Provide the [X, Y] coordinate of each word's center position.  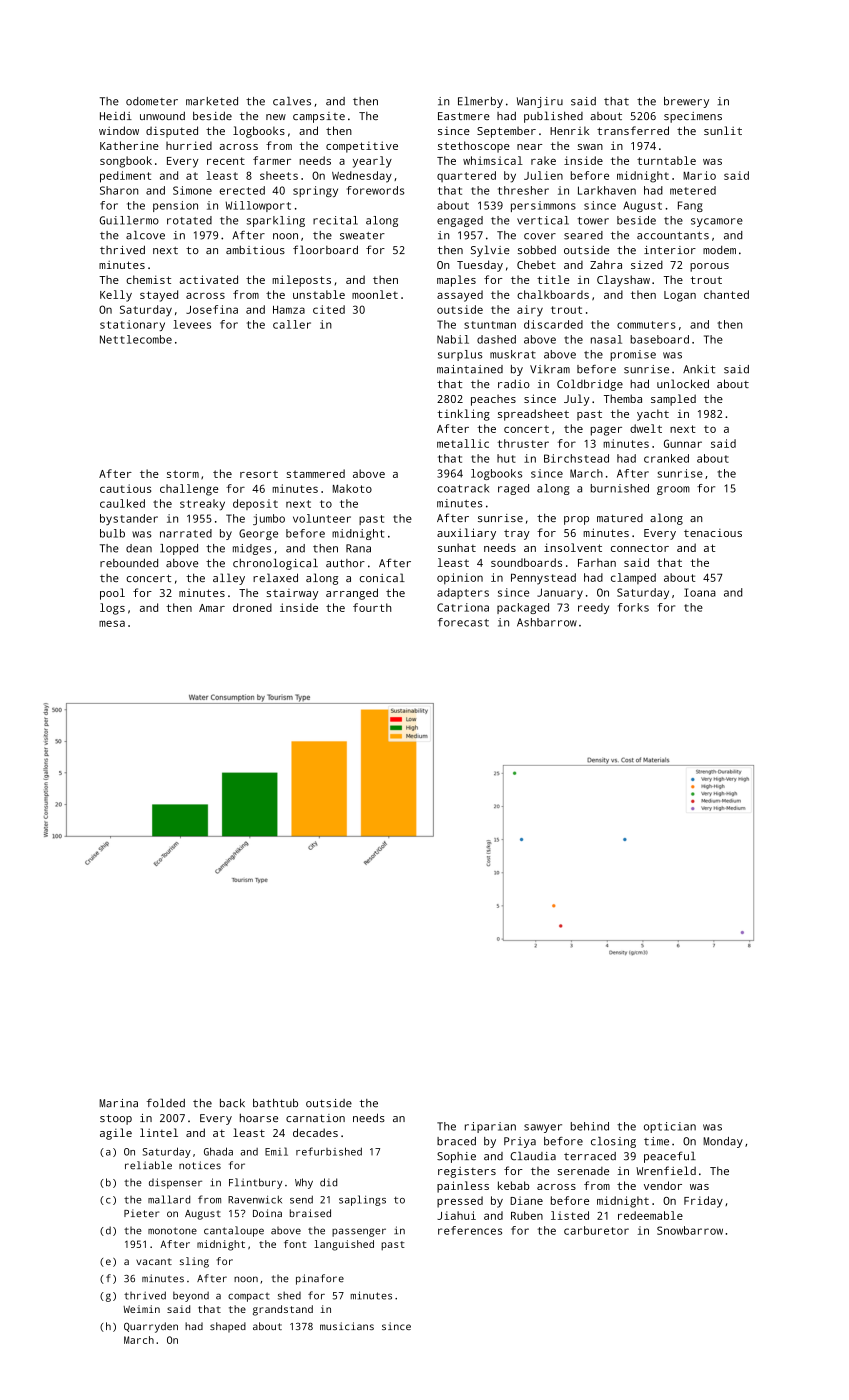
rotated [189, 220]
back [232, 1103]
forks [633, 607]
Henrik [569, 130]
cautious [125, 488]
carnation [315, 1118]
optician [670, 1127]
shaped [228, 1327]
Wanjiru [540, 102]
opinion [460, 579]
